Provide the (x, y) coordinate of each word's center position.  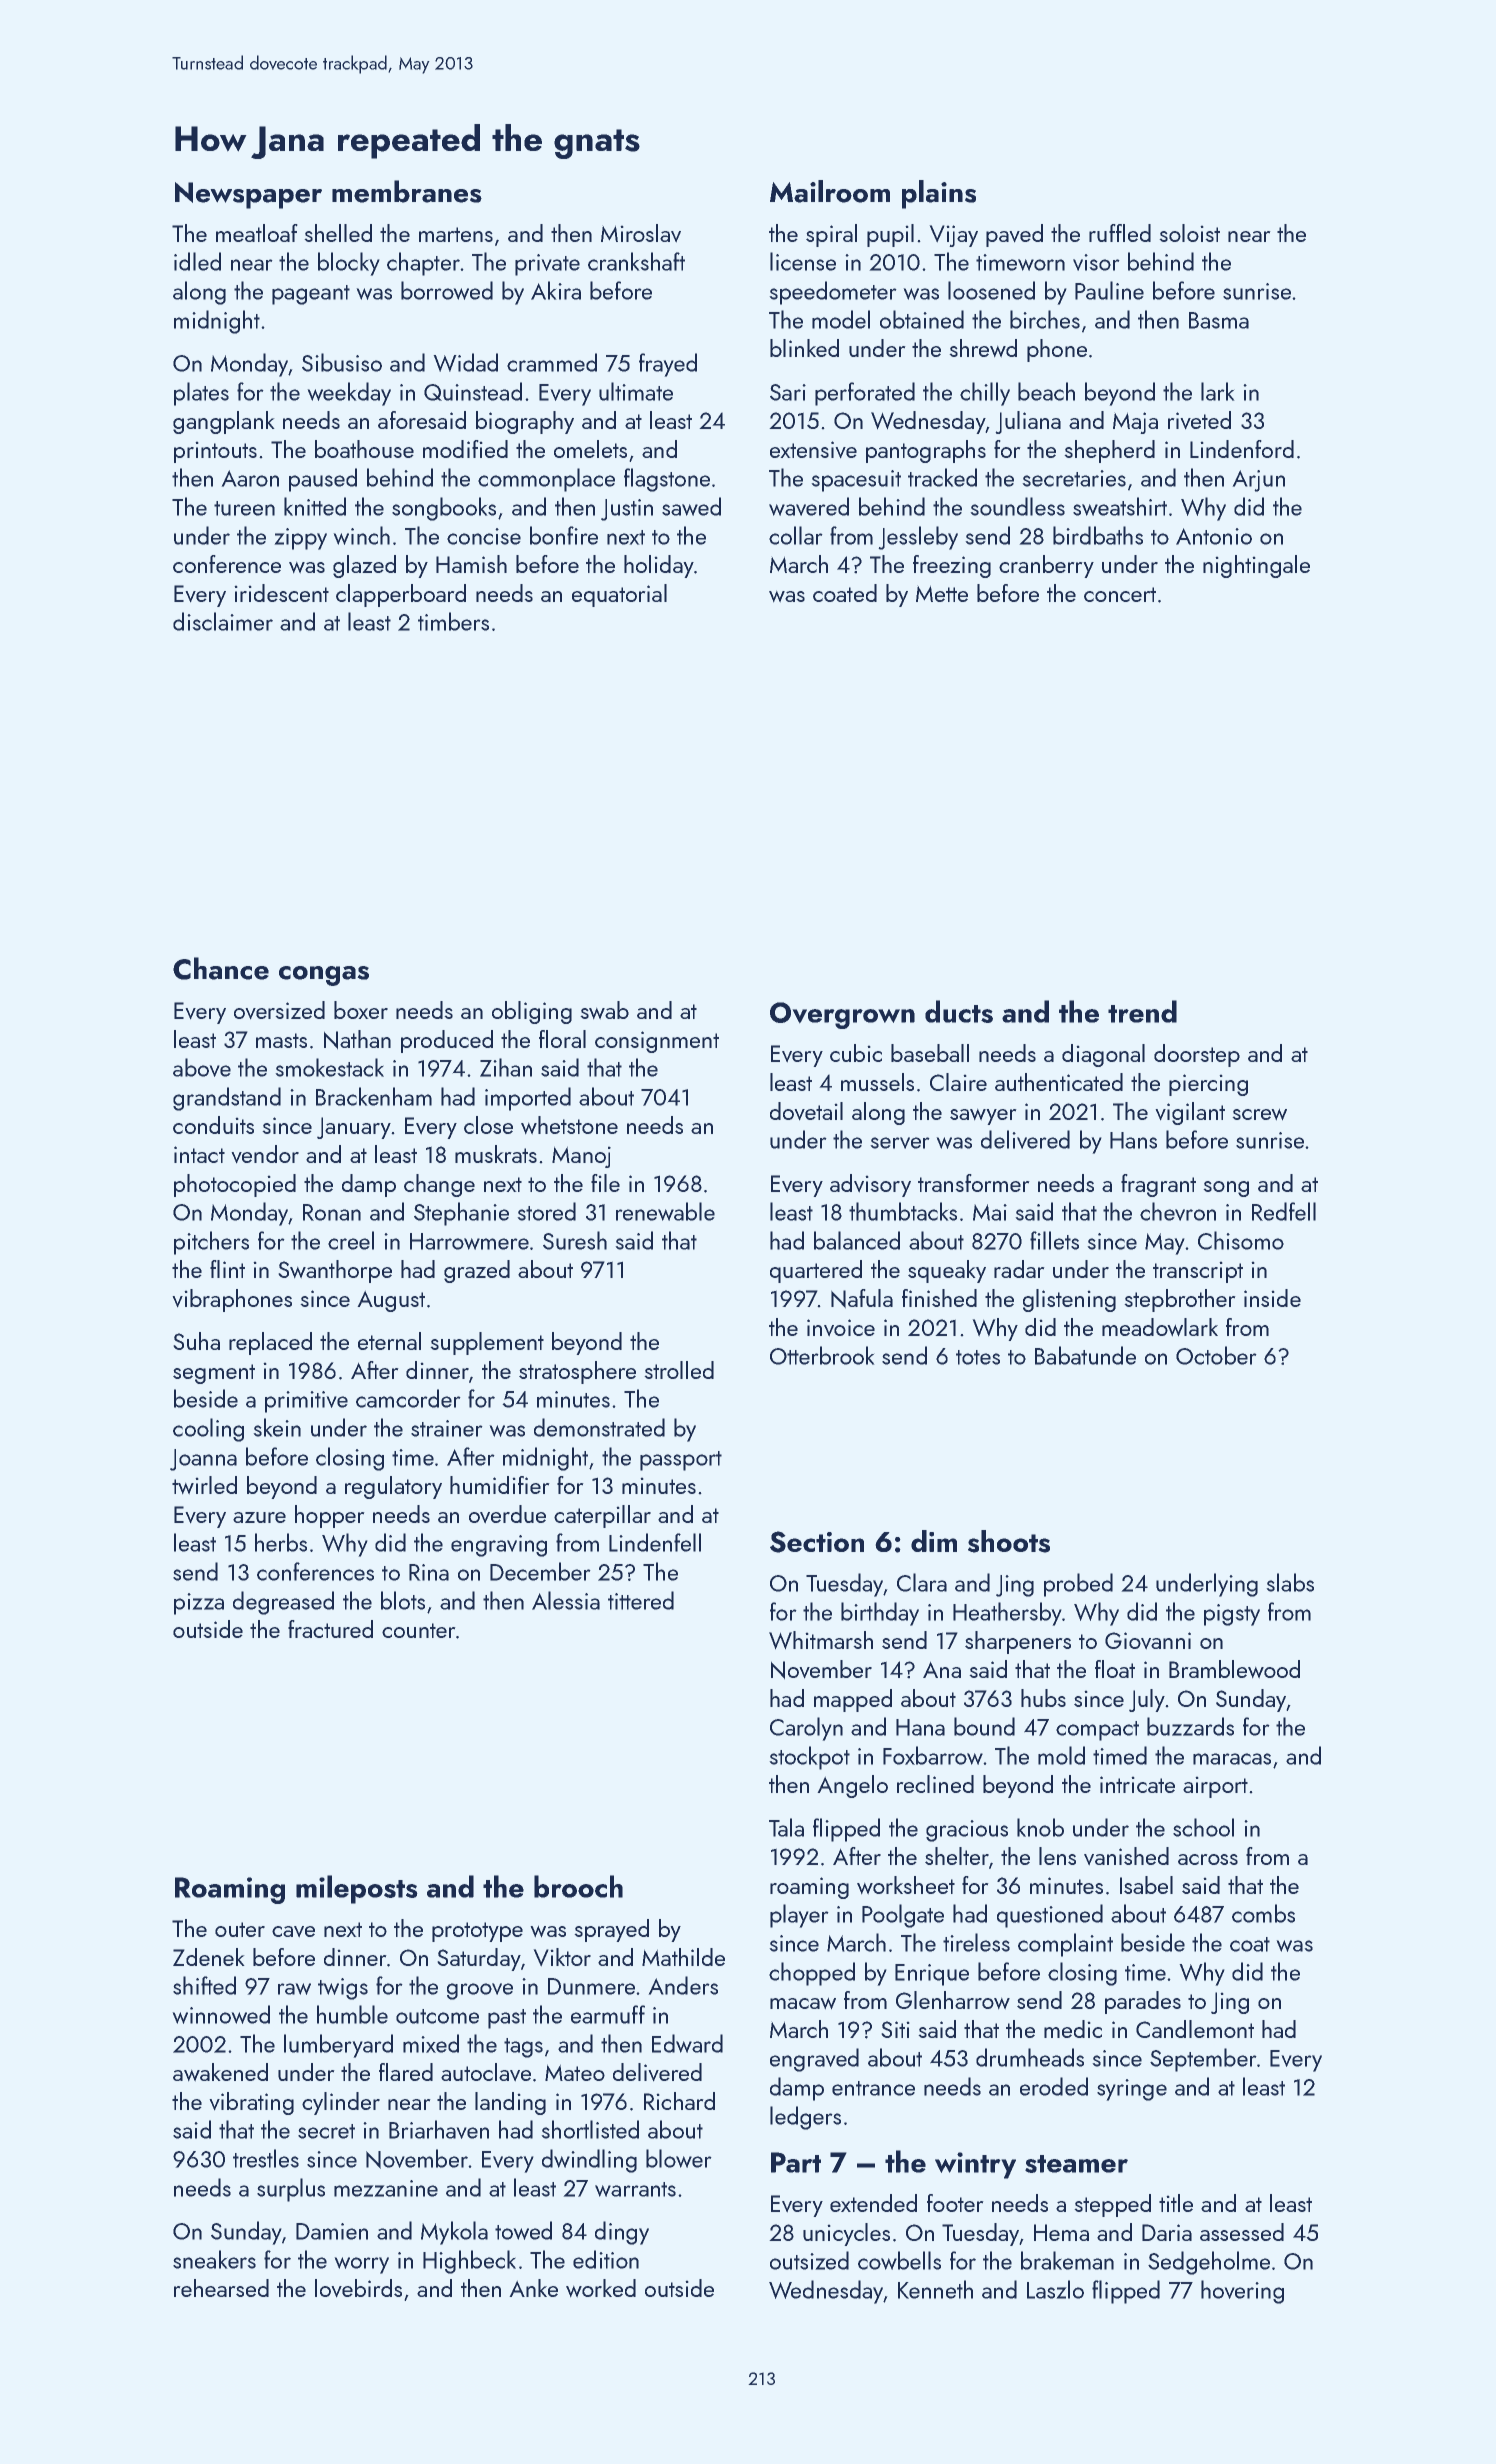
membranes (407, 191)
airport (1215, 1787)
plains (939, 194)
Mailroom (830, 191)
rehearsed (221, 2288)
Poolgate (903, 1916)
